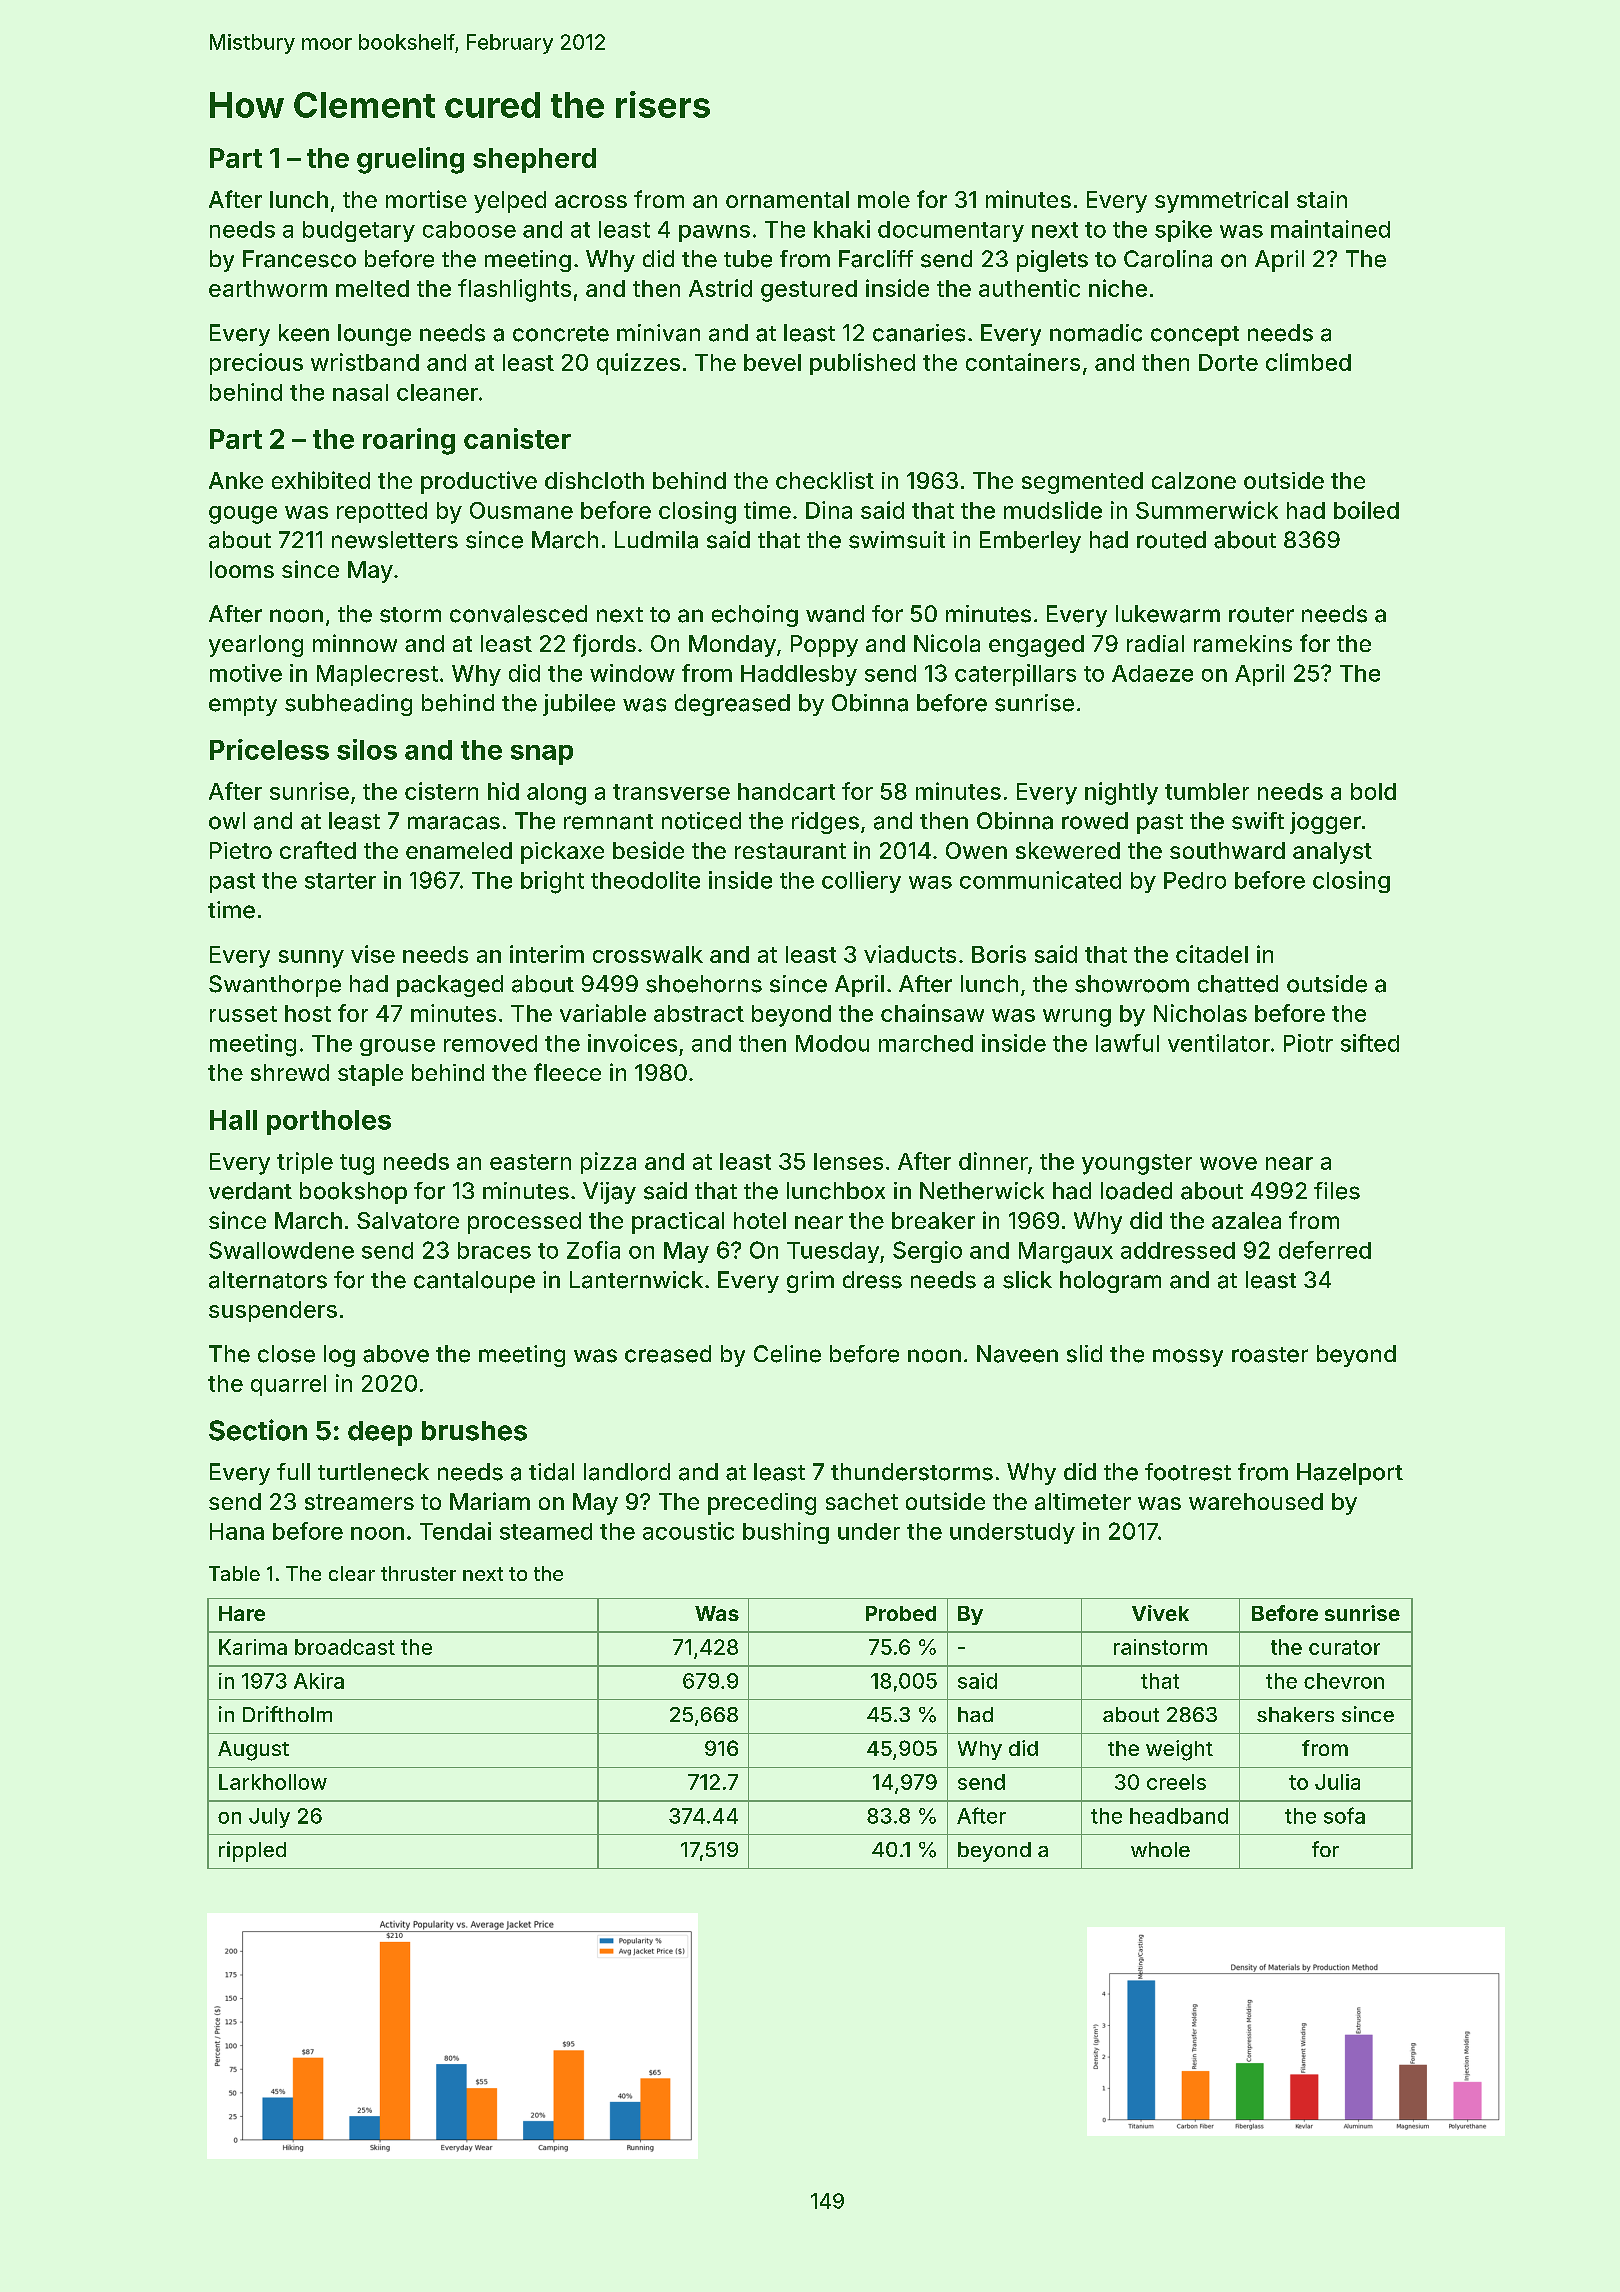 The height and width of the image is (2292, 1620). What do you see at coordinates (268, 288) in the image?
I see `earthworm` at bounding box center [268, 288].
